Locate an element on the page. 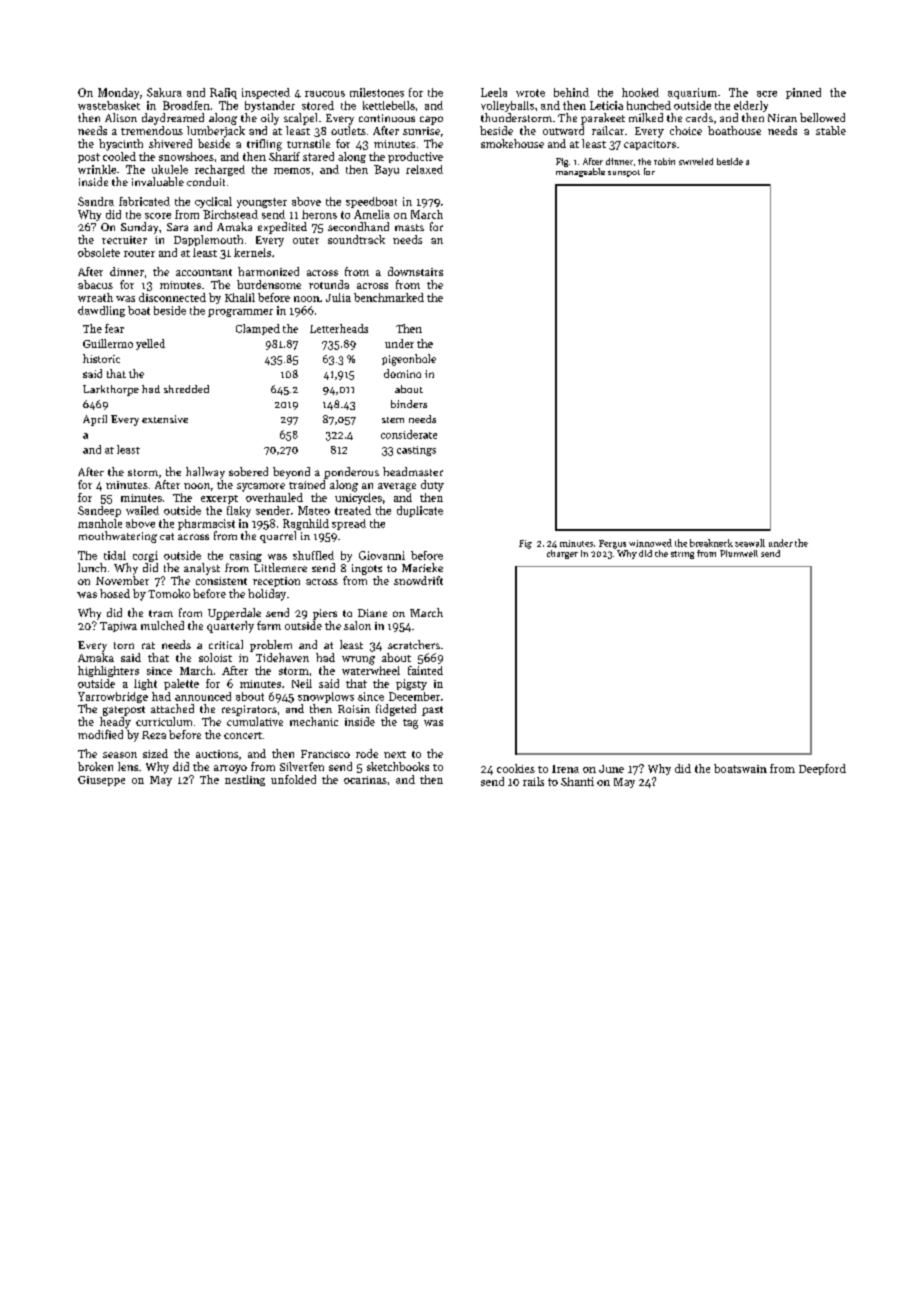 The height and width of the image is (1308, 924). Sharif is located at coordinates (284, 156).
